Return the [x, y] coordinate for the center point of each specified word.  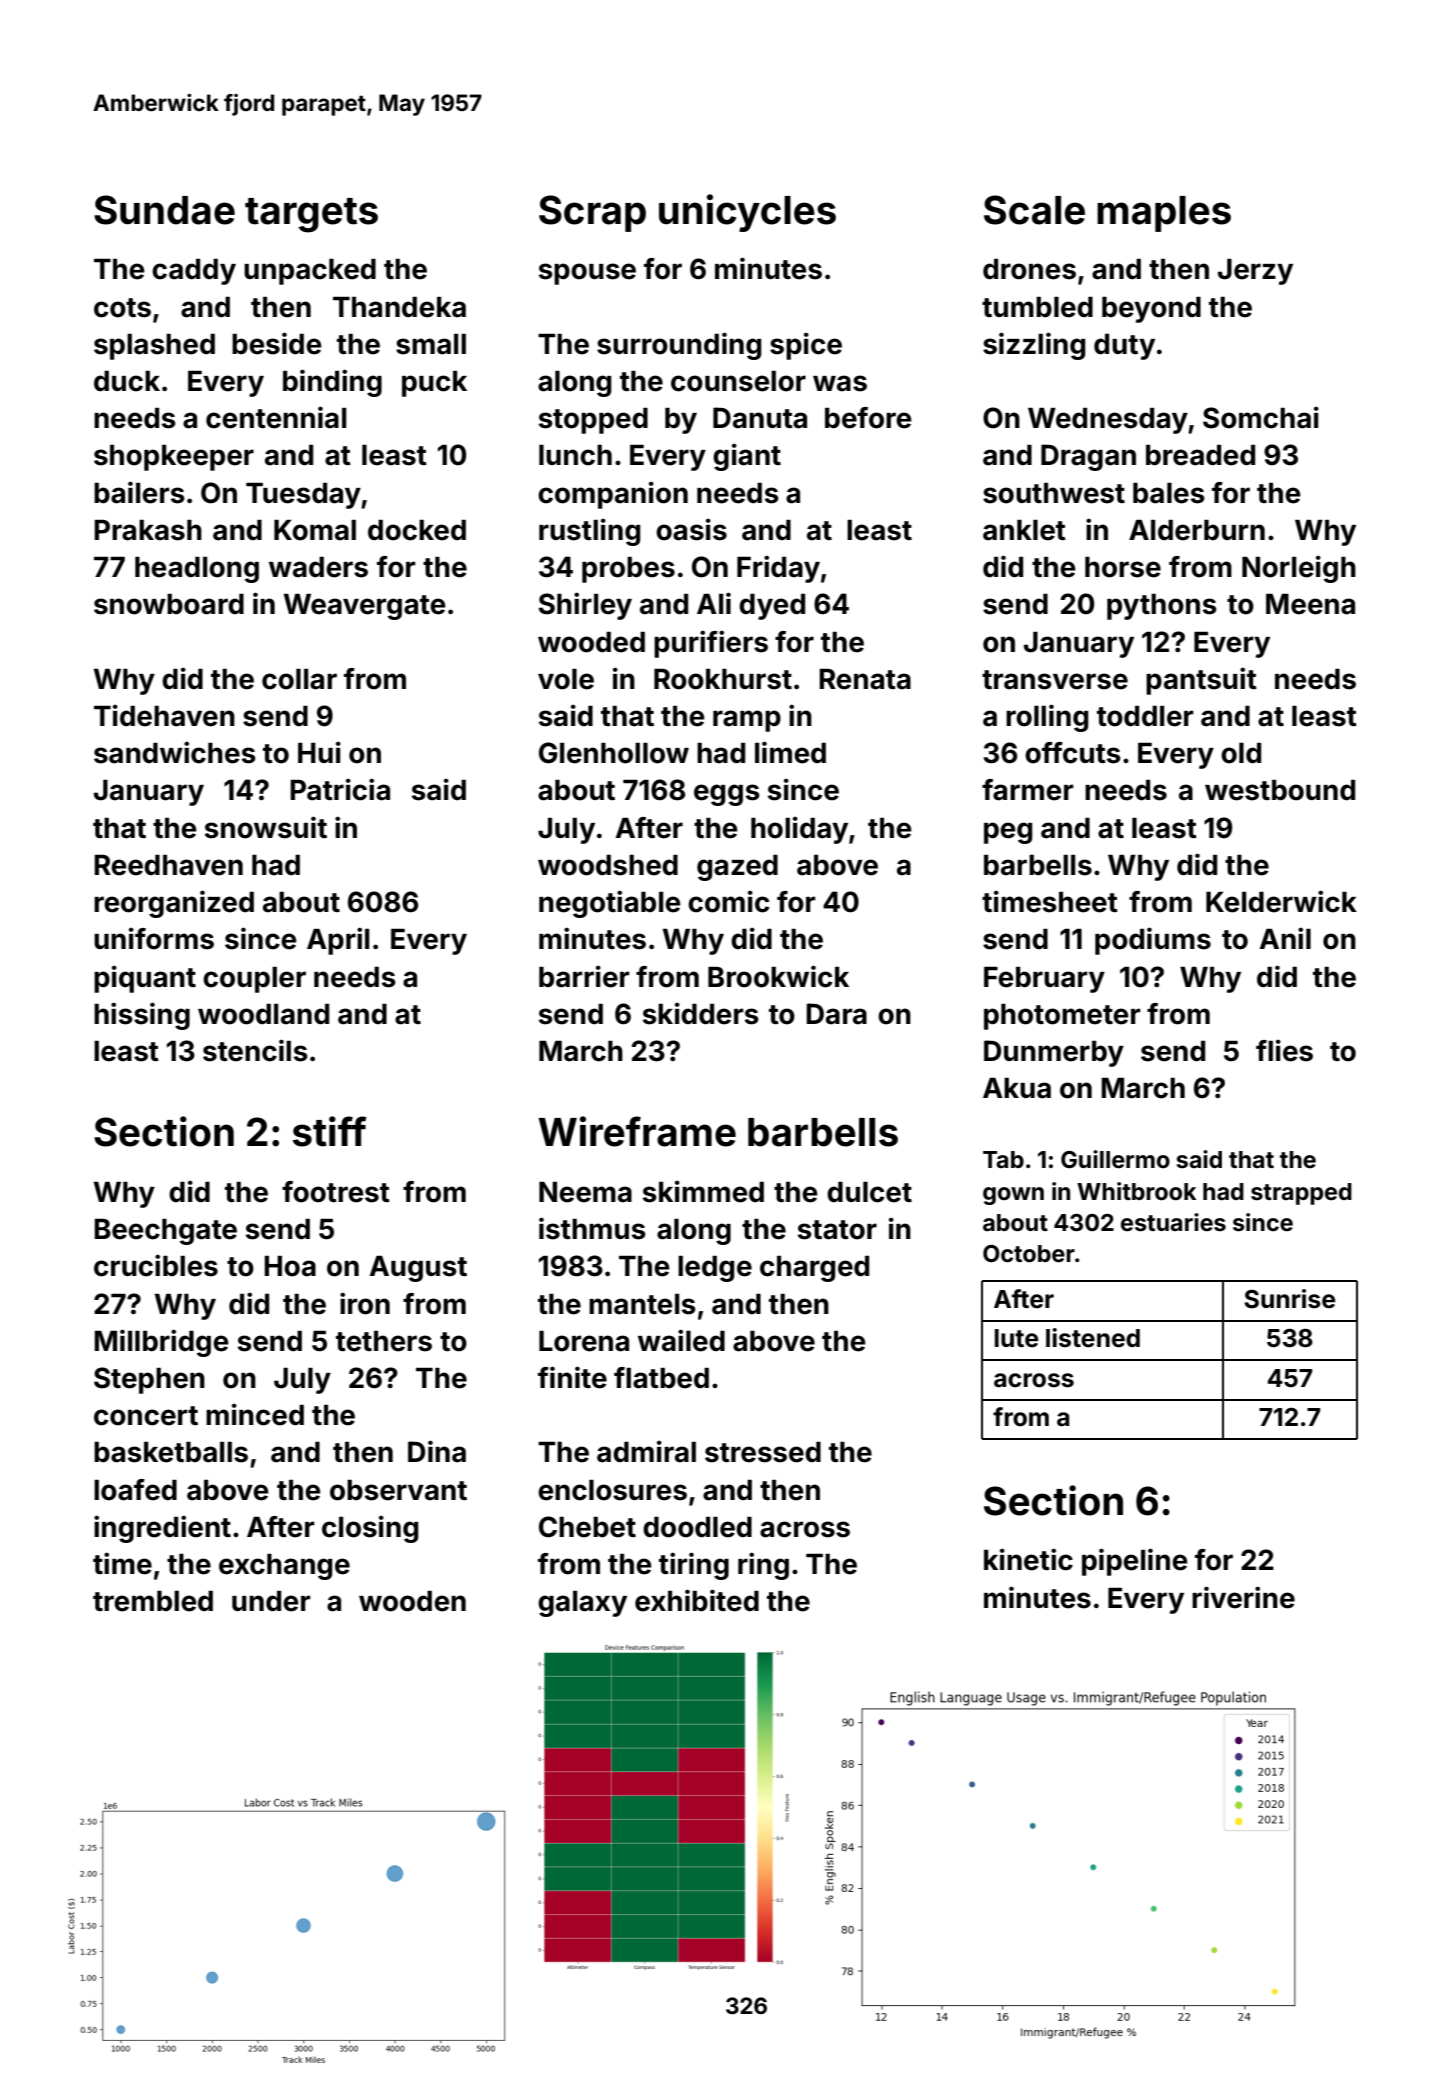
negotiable [610, 904]
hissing [142, 1016]
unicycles [747, 213]
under [271, 1601]
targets [311, 215]
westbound [1280, 790]
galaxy [582, 1604]
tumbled [1037, 307]
